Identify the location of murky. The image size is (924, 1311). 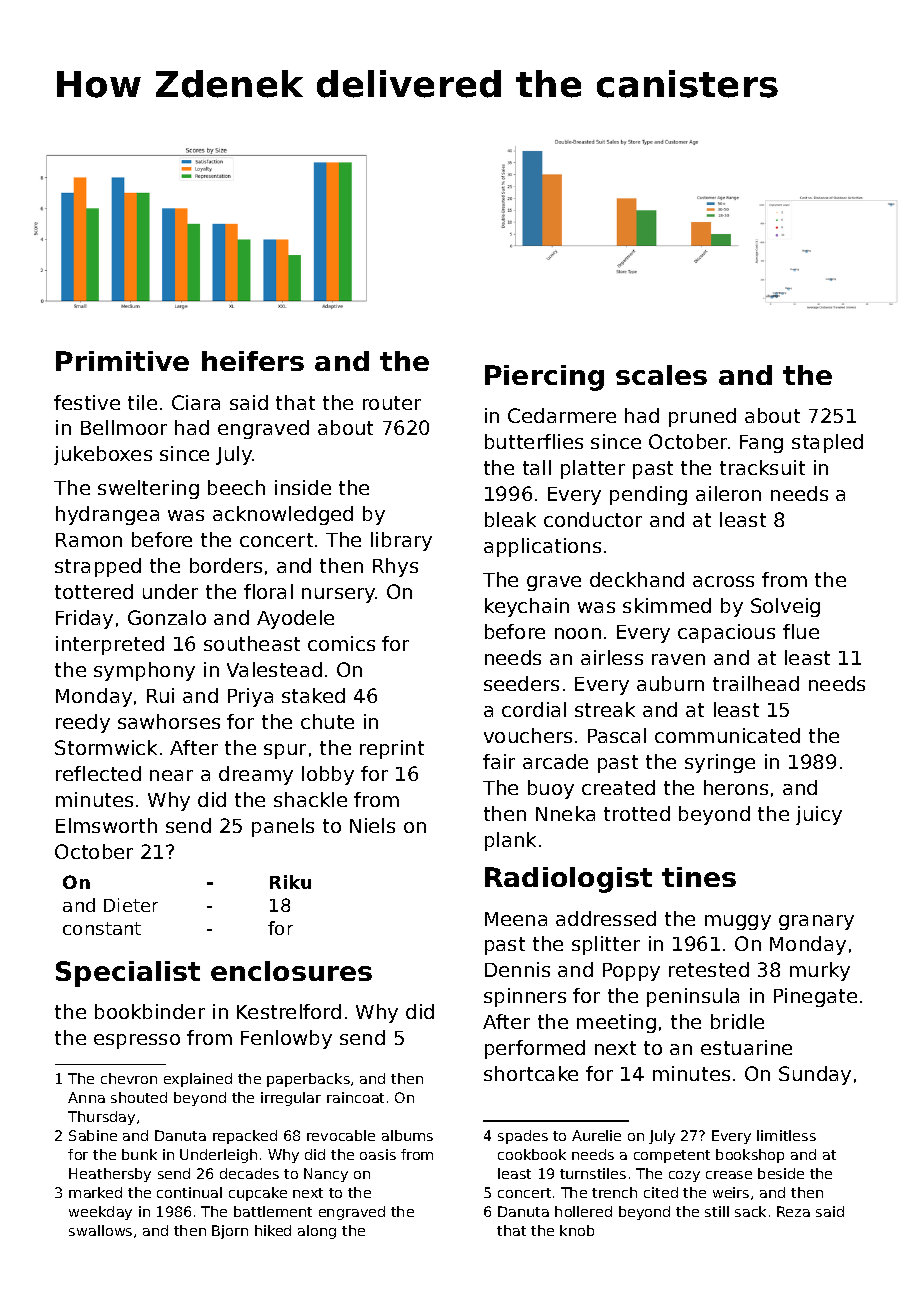
(820, 971).
